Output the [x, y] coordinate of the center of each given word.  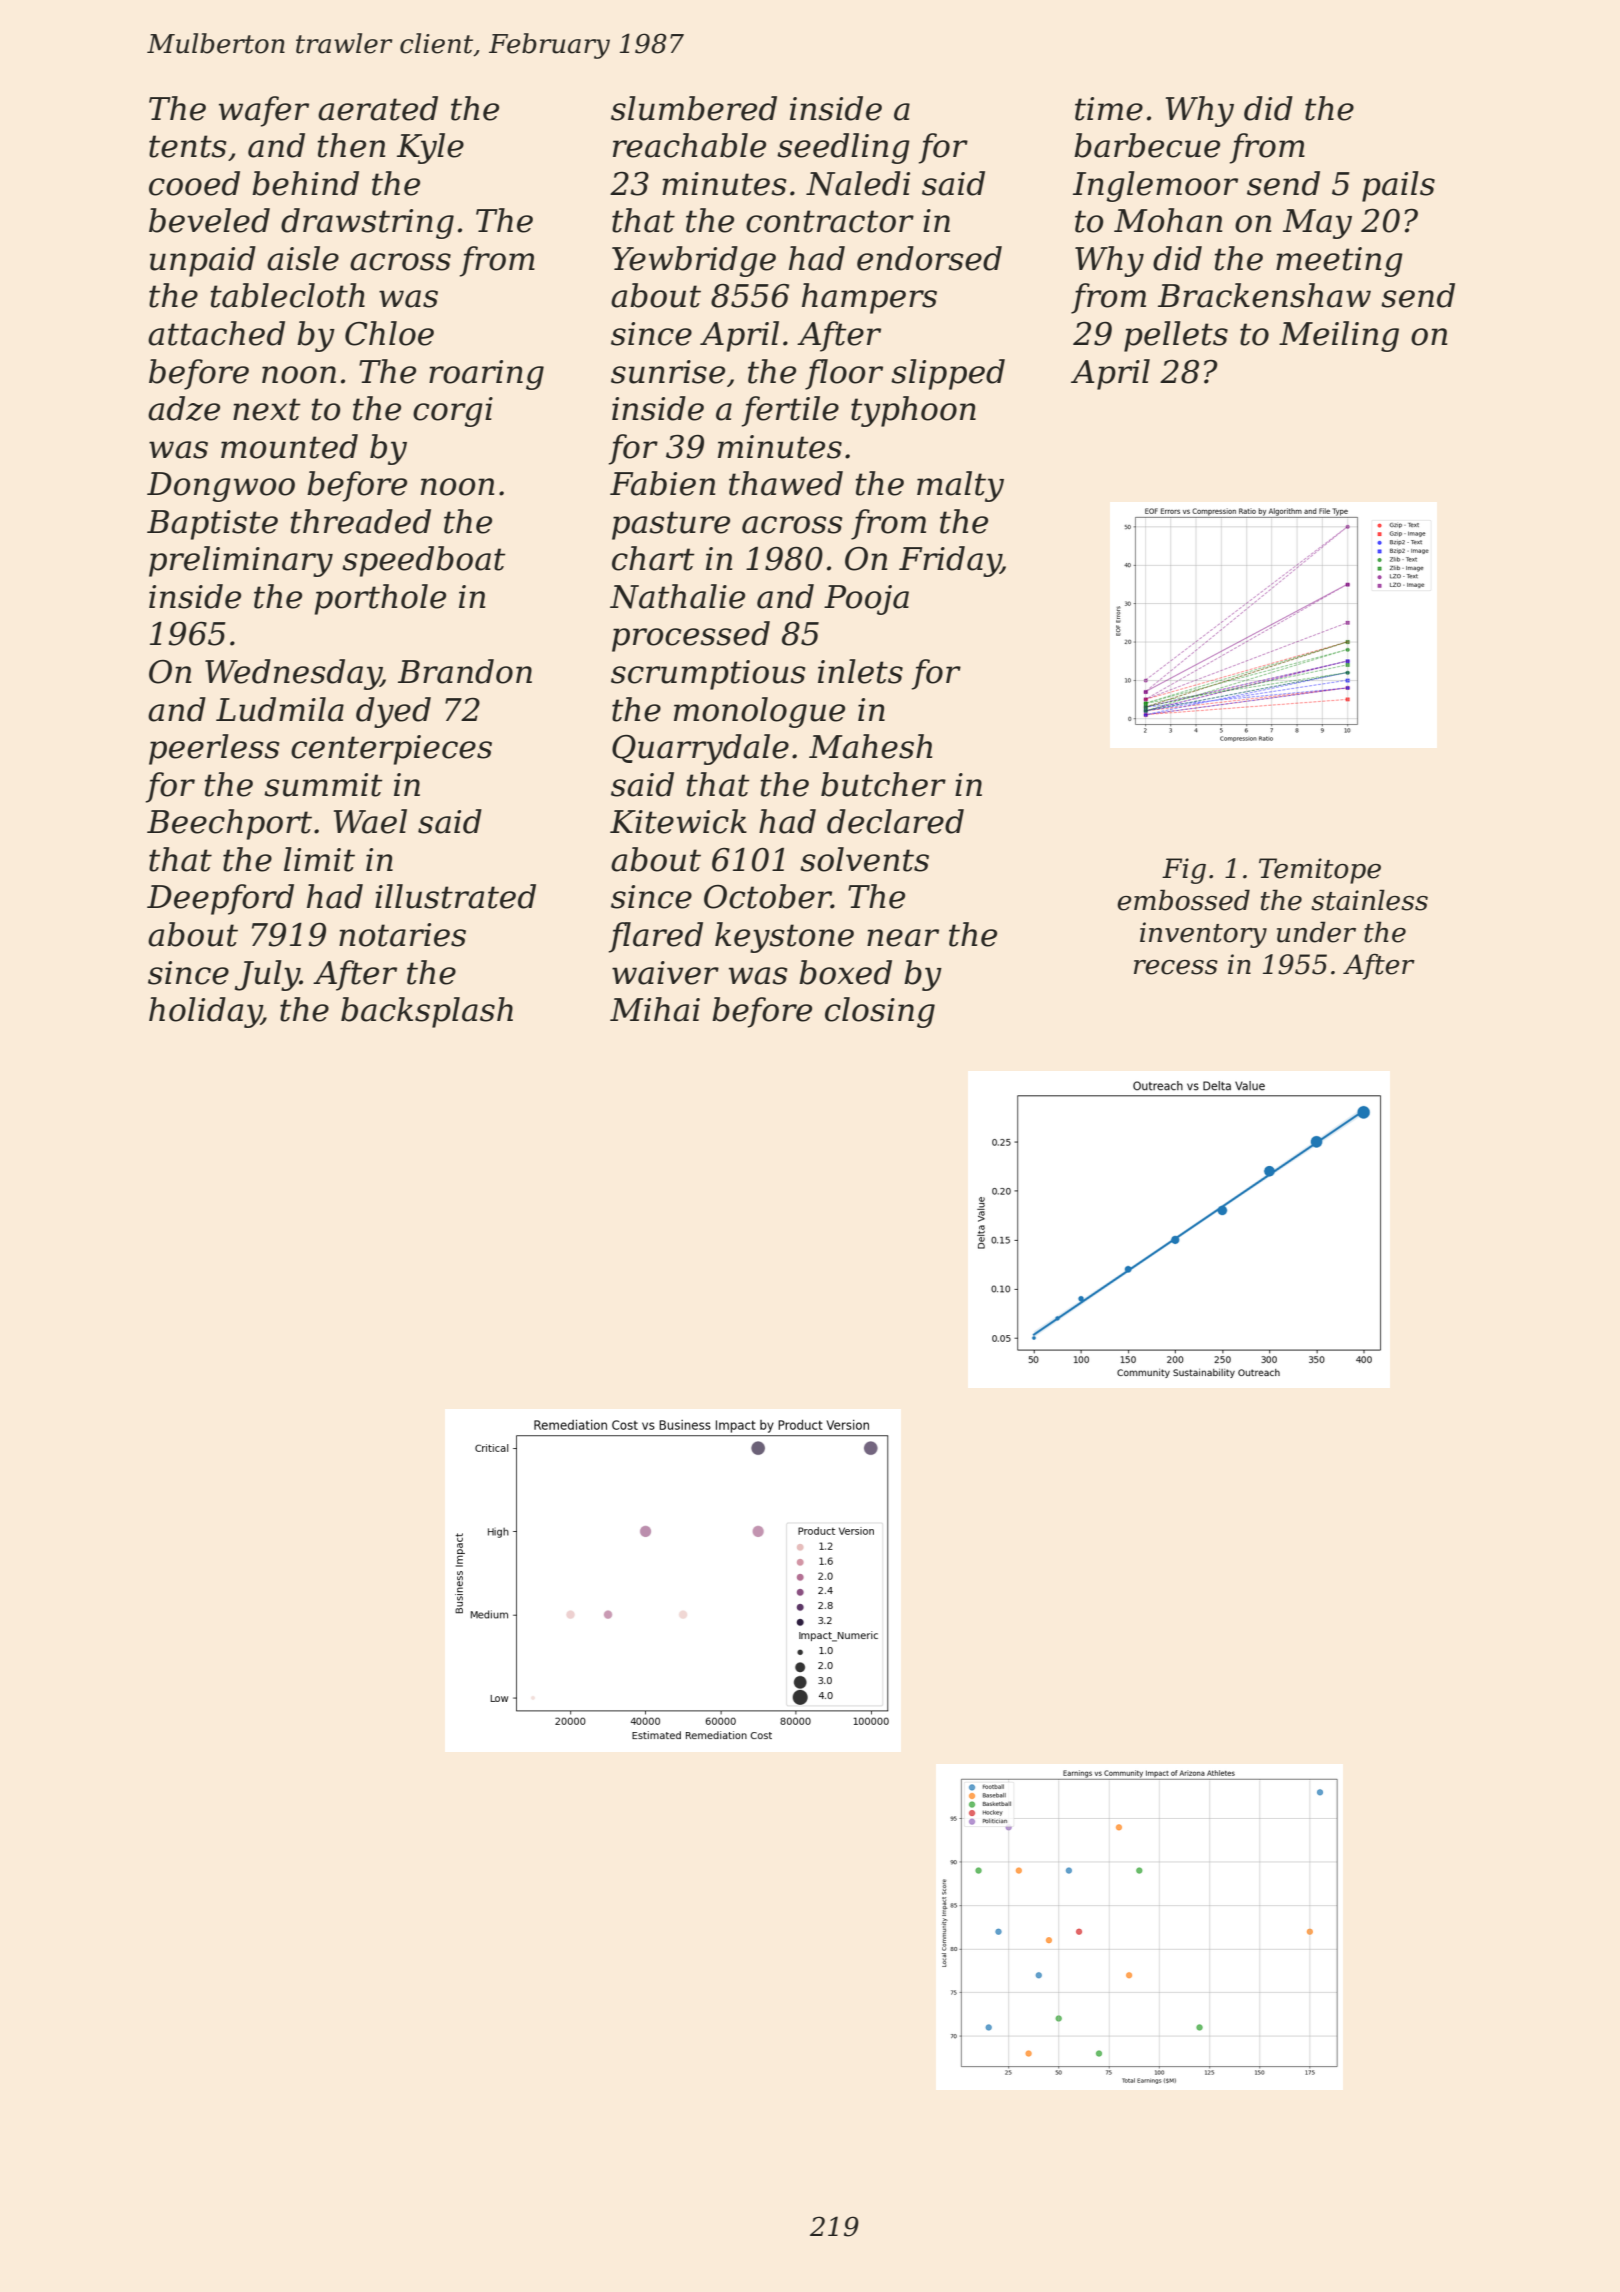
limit [319, 859]
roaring [486, 375]
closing [880, 1012]
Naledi [858, 183]
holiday [205, 1012]
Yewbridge [694, 261]
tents [188, 146]
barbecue [1147, 145]
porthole [380, 599]
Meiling [1339, 336]
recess [1176, 967]
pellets [1176, 336]
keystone [784, 937]
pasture [671, 525]
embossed [1183, 900]
